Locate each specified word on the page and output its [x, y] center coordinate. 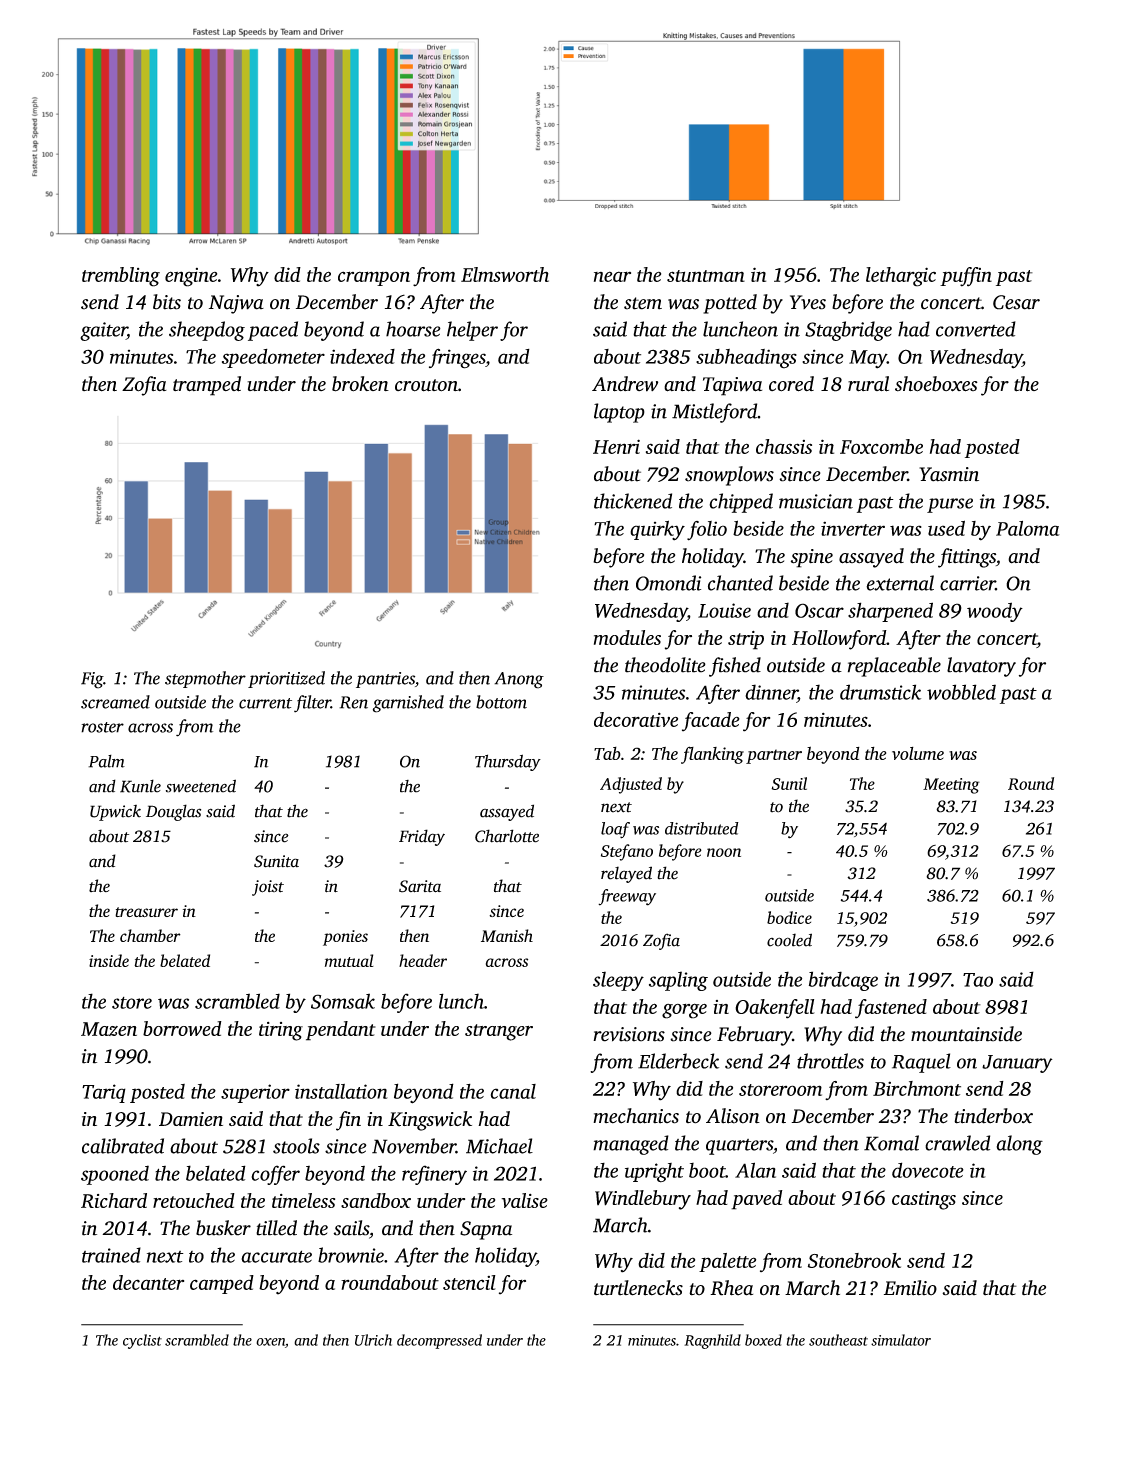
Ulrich [373, 1340]
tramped [207, 386]
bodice [789, 917]
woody [995, 612]
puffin [966, 277]
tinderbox [993, 1116]
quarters [739, 1147]
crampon [374, 278]
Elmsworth [505, 274]
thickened [633, 501]
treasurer [146, 912]
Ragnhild [712, 1341]
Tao [978, 980]
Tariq [104, 1093]
